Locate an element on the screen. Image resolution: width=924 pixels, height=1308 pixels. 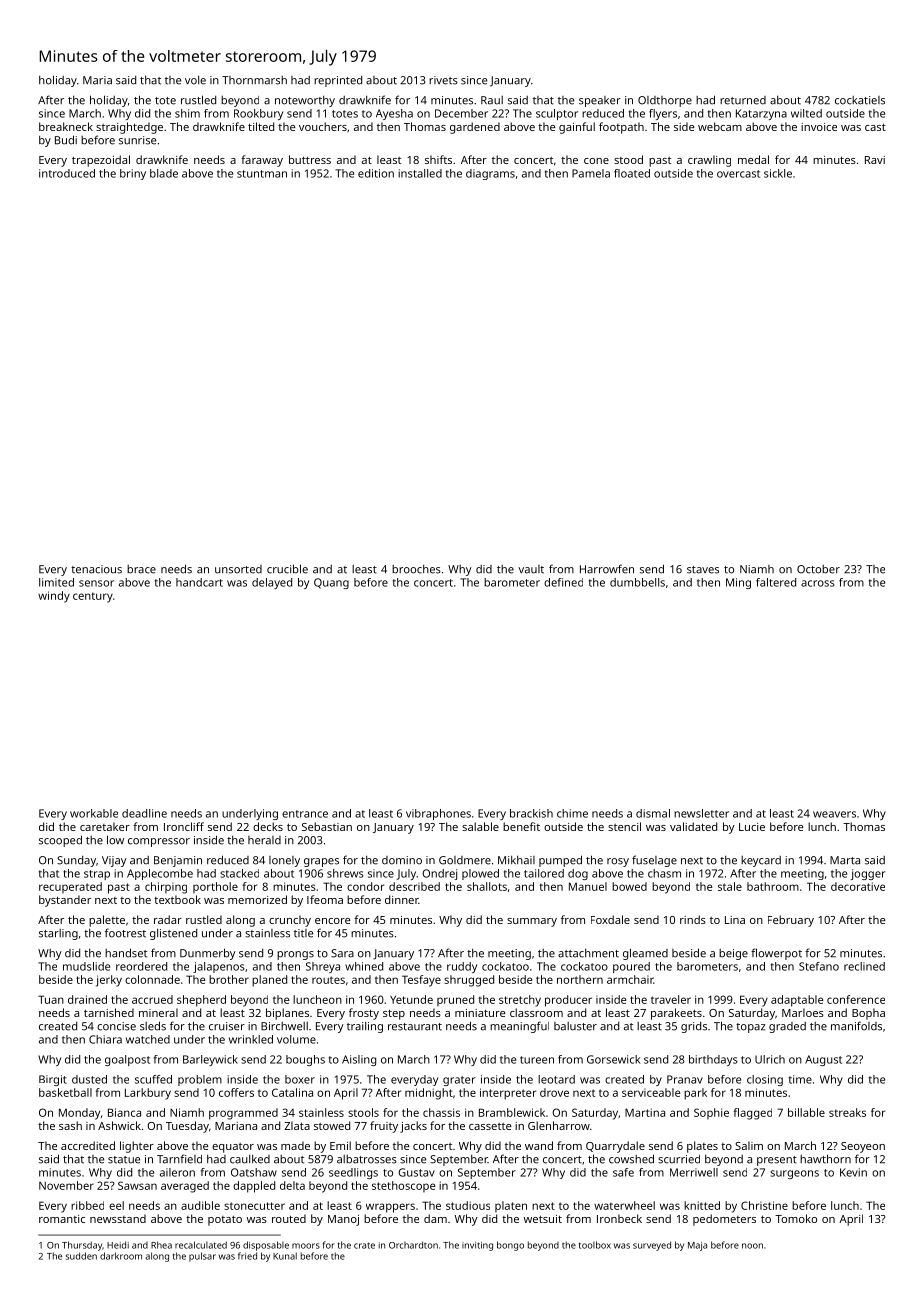
scuffed is located at coordinates (153, 1079).
